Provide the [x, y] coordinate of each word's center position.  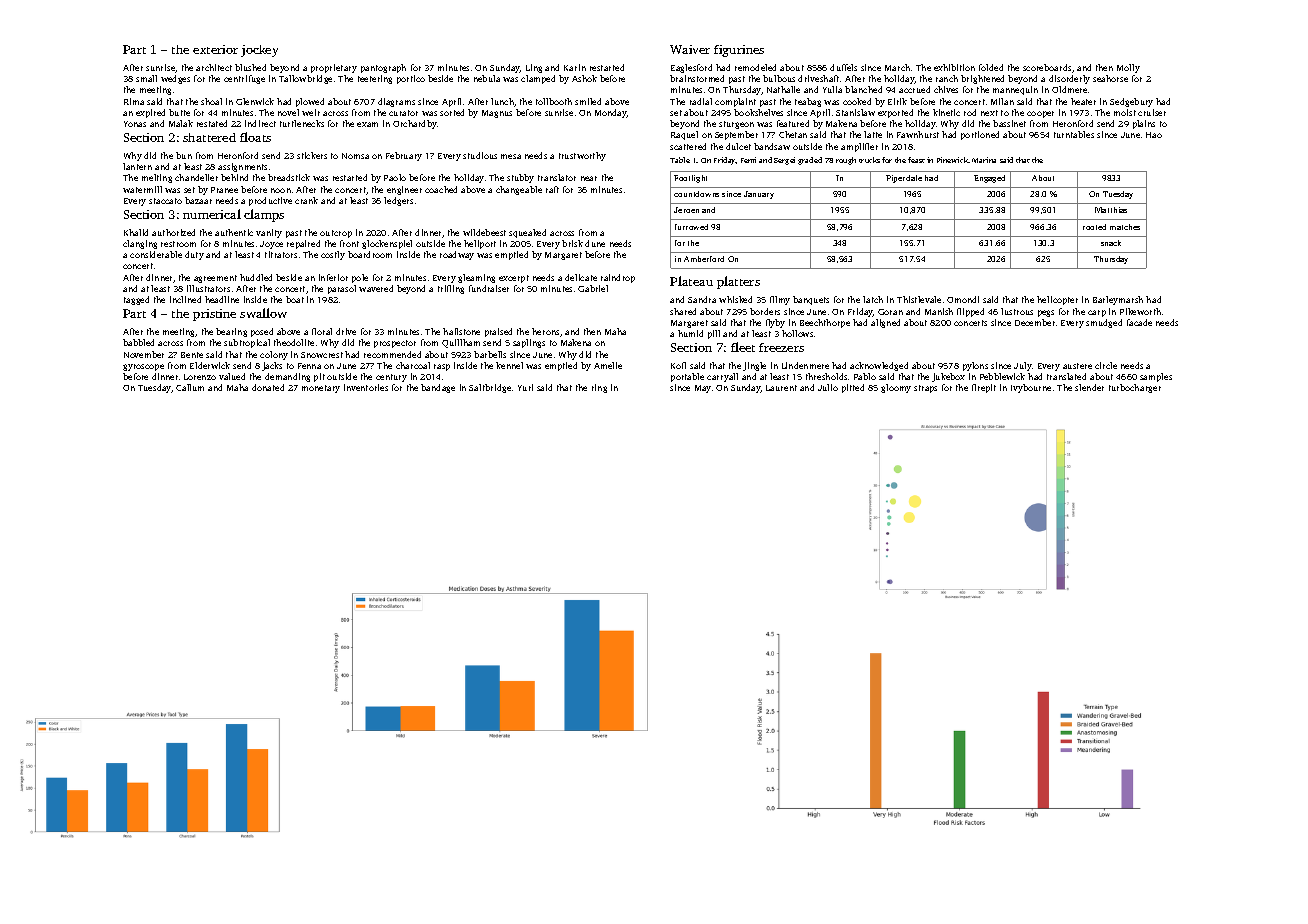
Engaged [989, 179]
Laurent [781, 388]
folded [991, 67]
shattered [209, 137]
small [146, 78]
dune [595, 243]
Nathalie [783, 89]
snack [1111, 243]
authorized [173, 232]
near [589, 178]
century [391, 378]
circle [1106, 365]
